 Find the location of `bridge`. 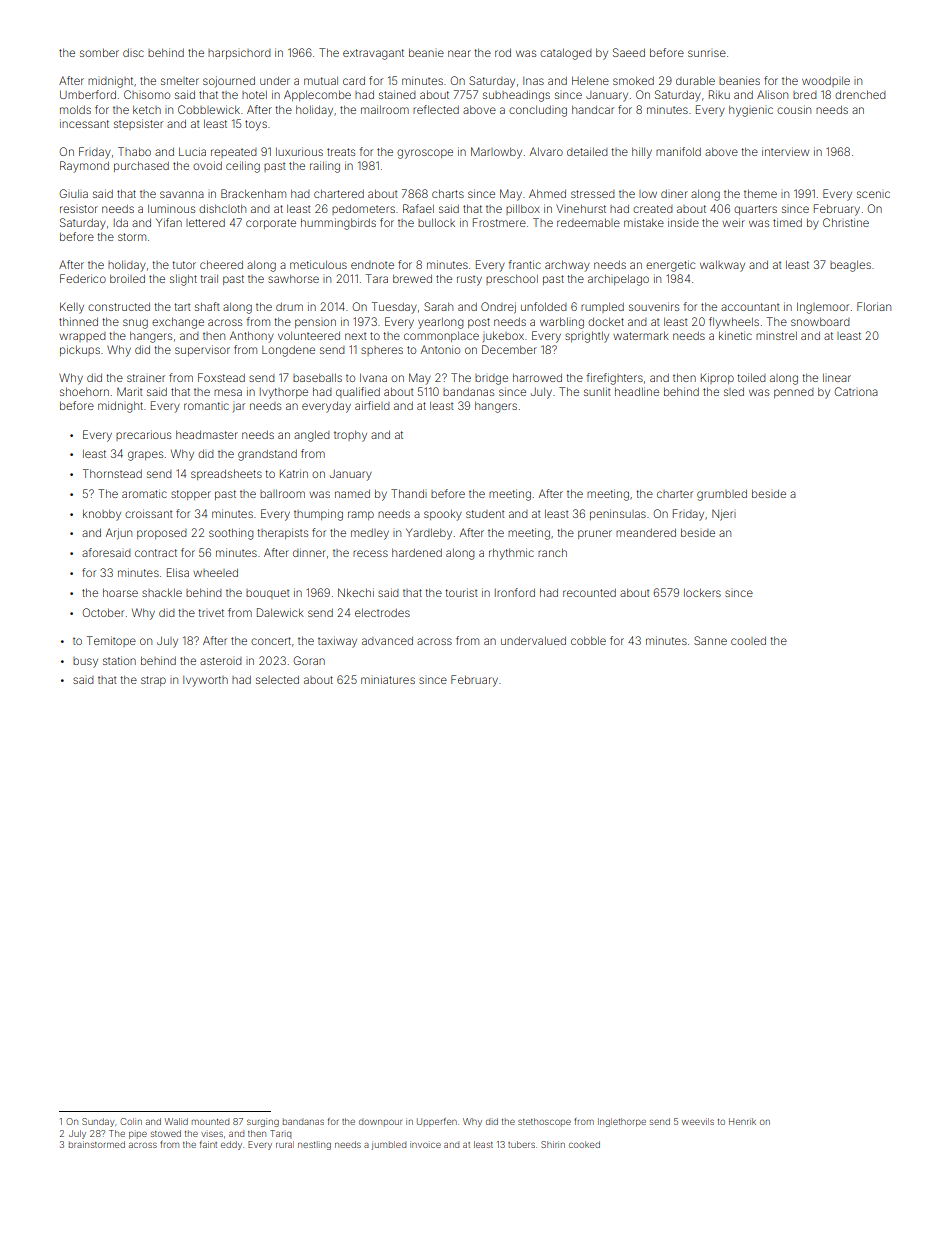

bridge is located at coordinates (491, 379).
